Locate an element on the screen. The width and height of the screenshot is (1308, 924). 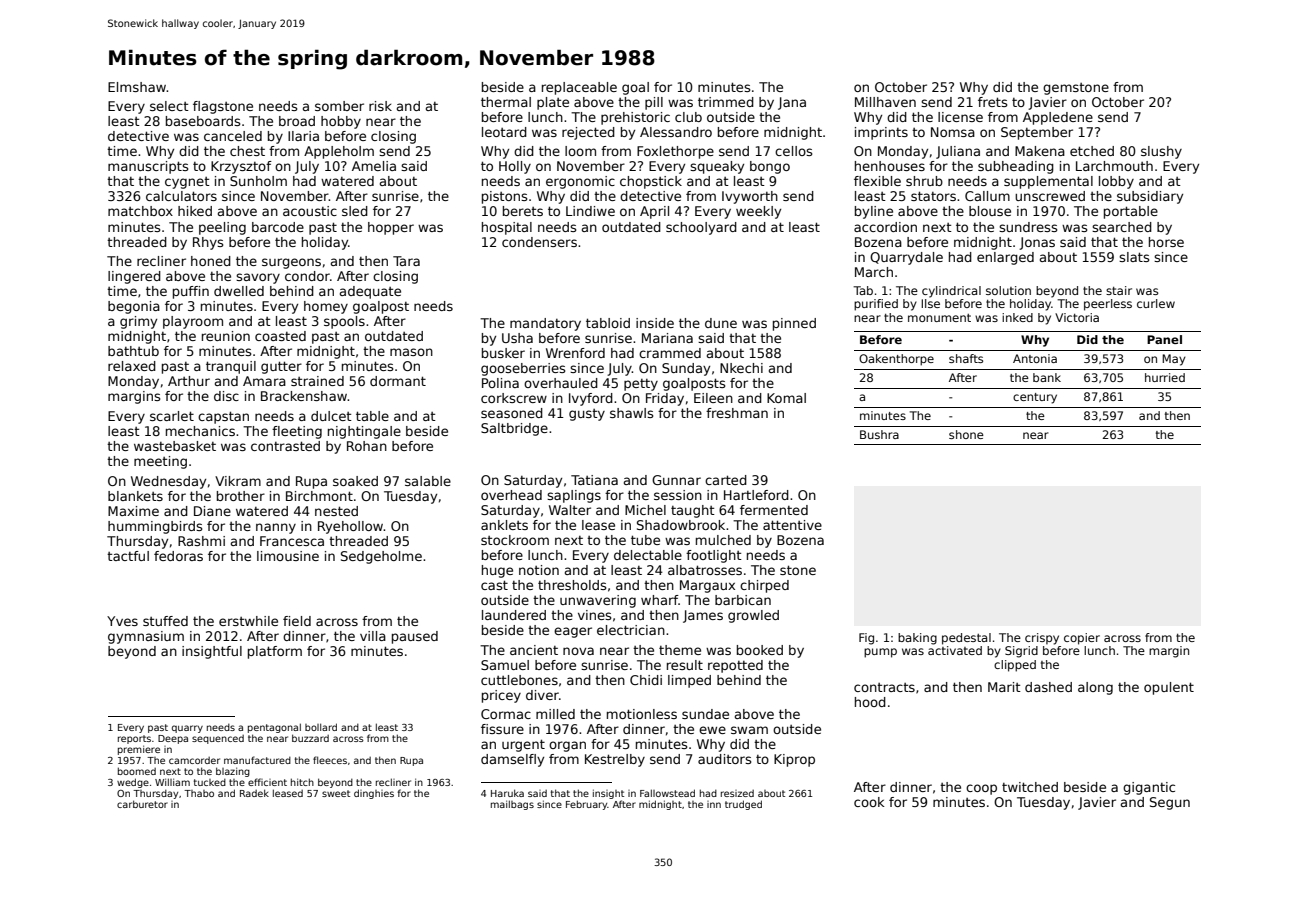
frets is located at coordinates (992, 102).
